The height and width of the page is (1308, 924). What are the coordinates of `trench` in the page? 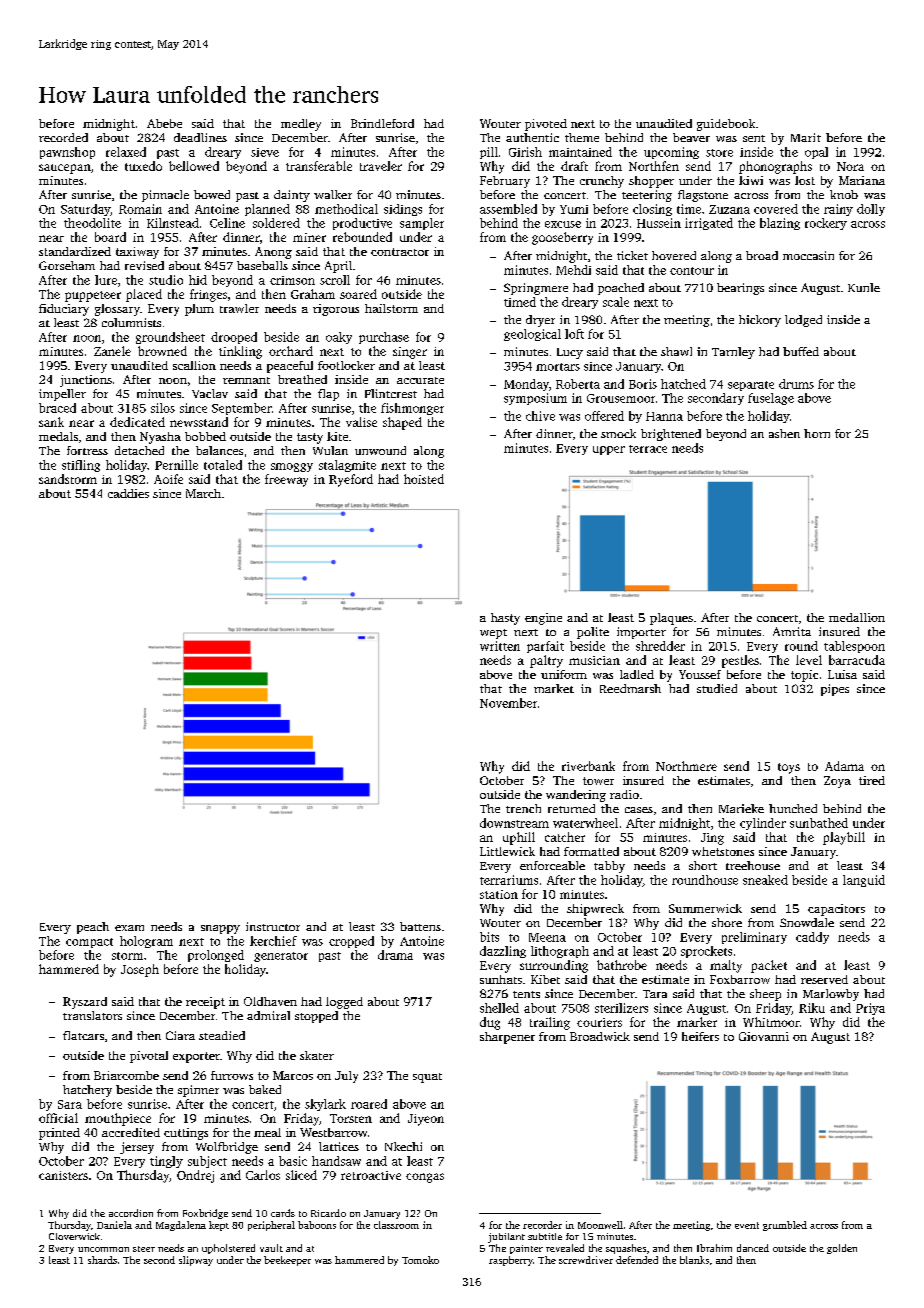 It's located at (523, 808).
